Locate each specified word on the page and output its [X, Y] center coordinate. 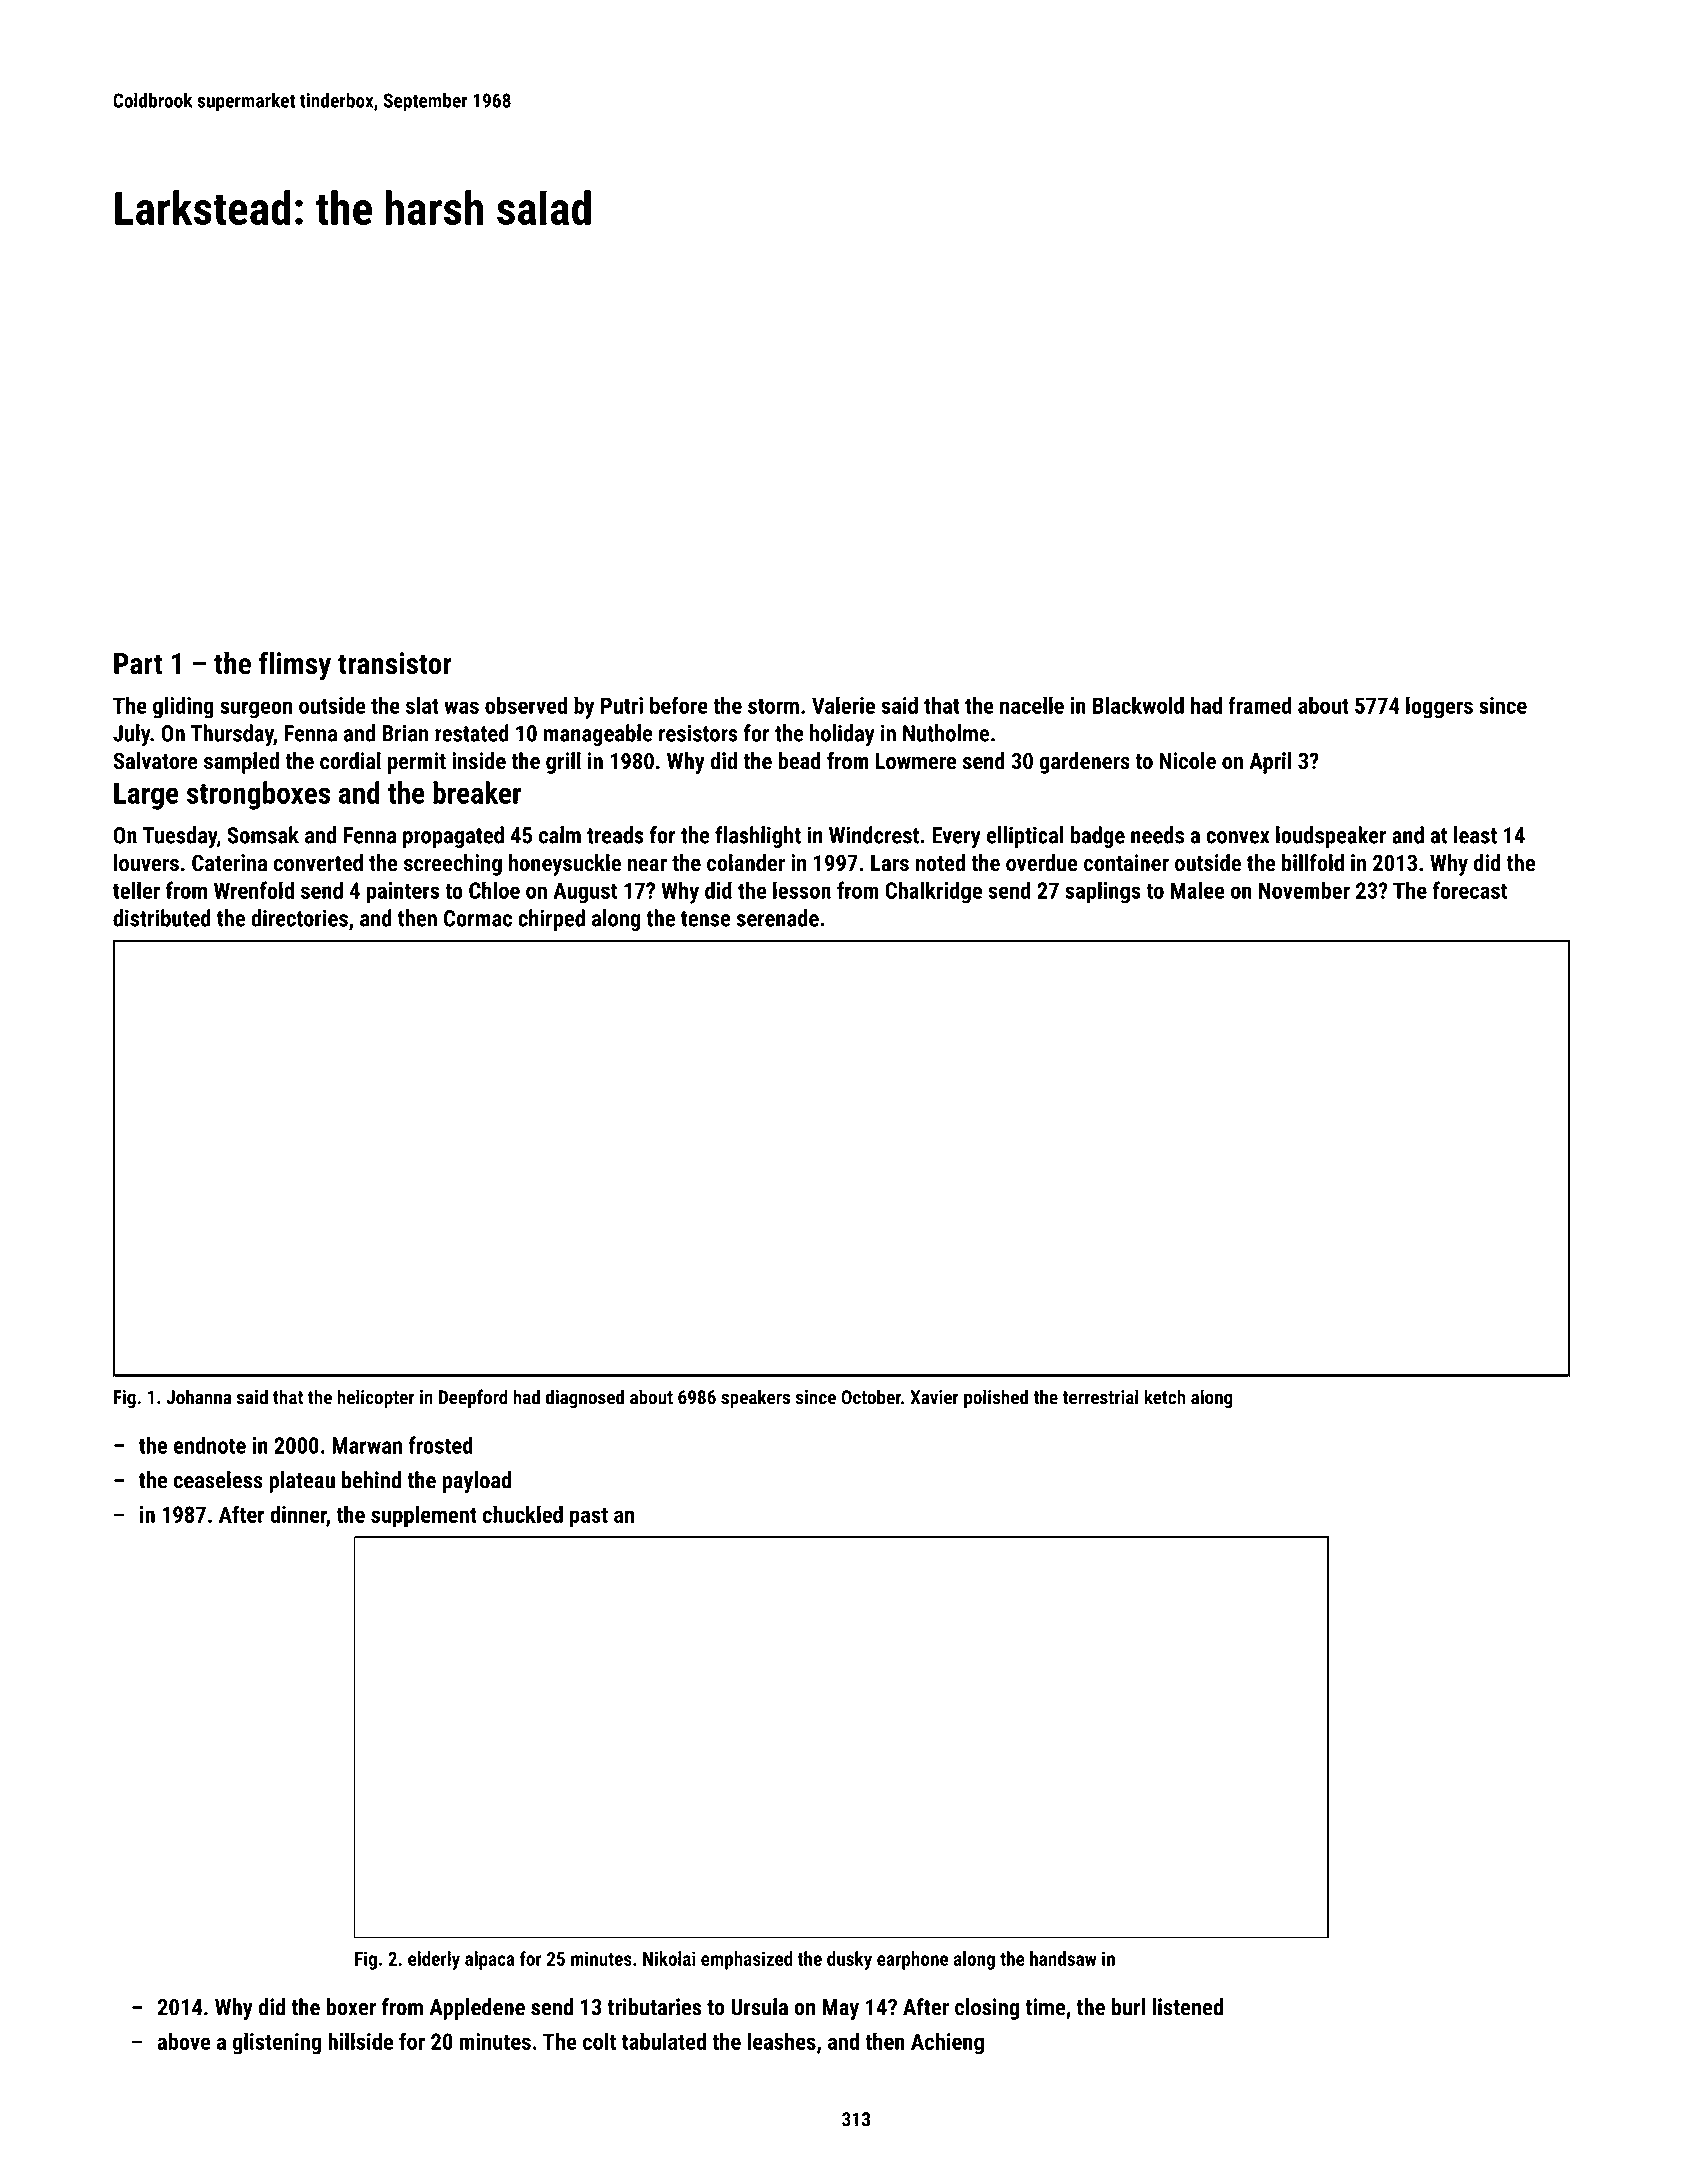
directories [299, 918]
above [183, 2041]
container [1126, 863]
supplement [424, 1516]
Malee [1198, 890]
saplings [1103, 892]
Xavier [934, 1397]
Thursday [232, 735]
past [589, 1518]
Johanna [198, 1397]
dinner [298, 1514]
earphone [912, 1960]
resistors [698, 733]
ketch [1164, 1397]
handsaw [1063, 1958]
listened [1187, 2007]
